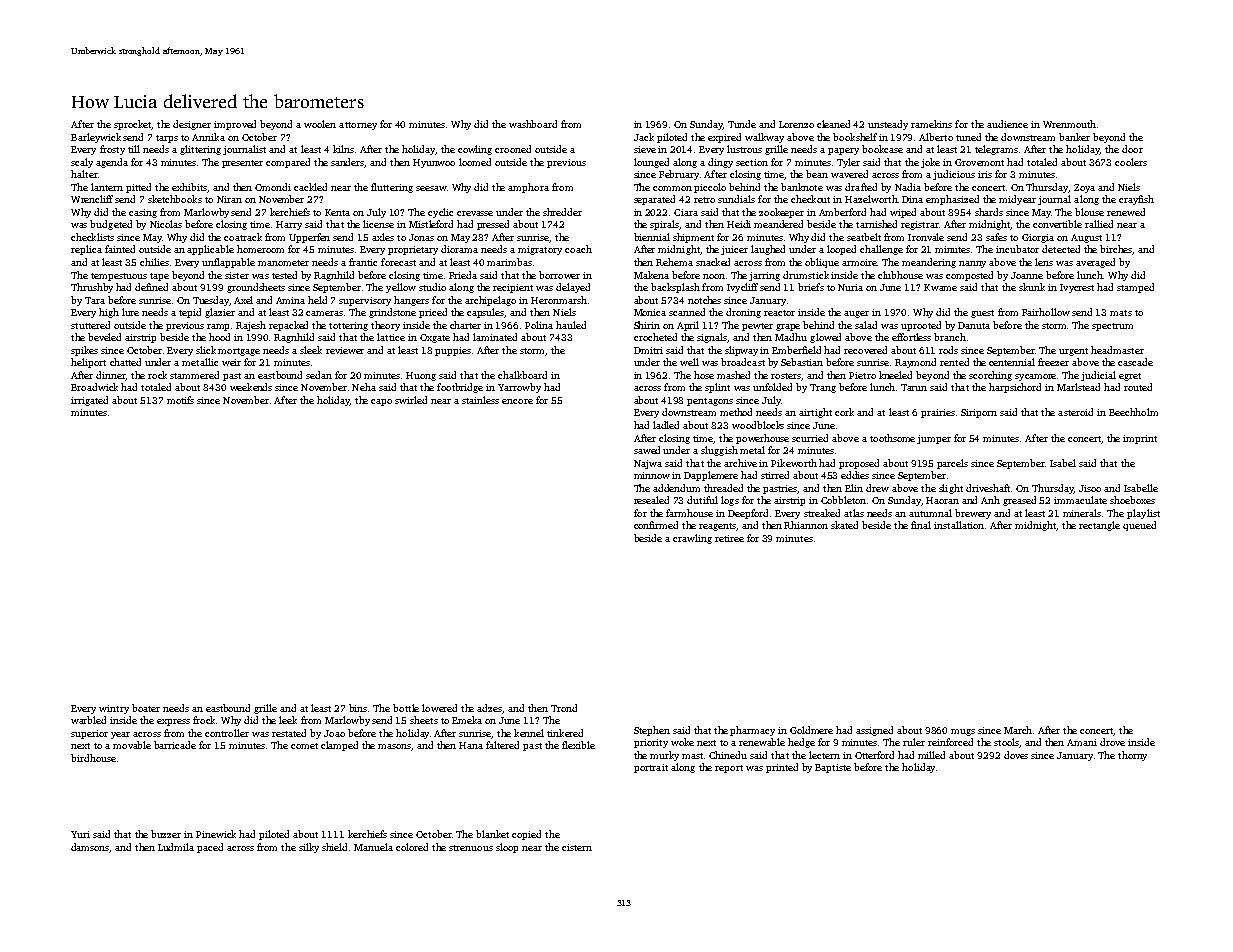 The height and width of the document is (952, 1233). I want to click on thorny, so click(1132, 756).
